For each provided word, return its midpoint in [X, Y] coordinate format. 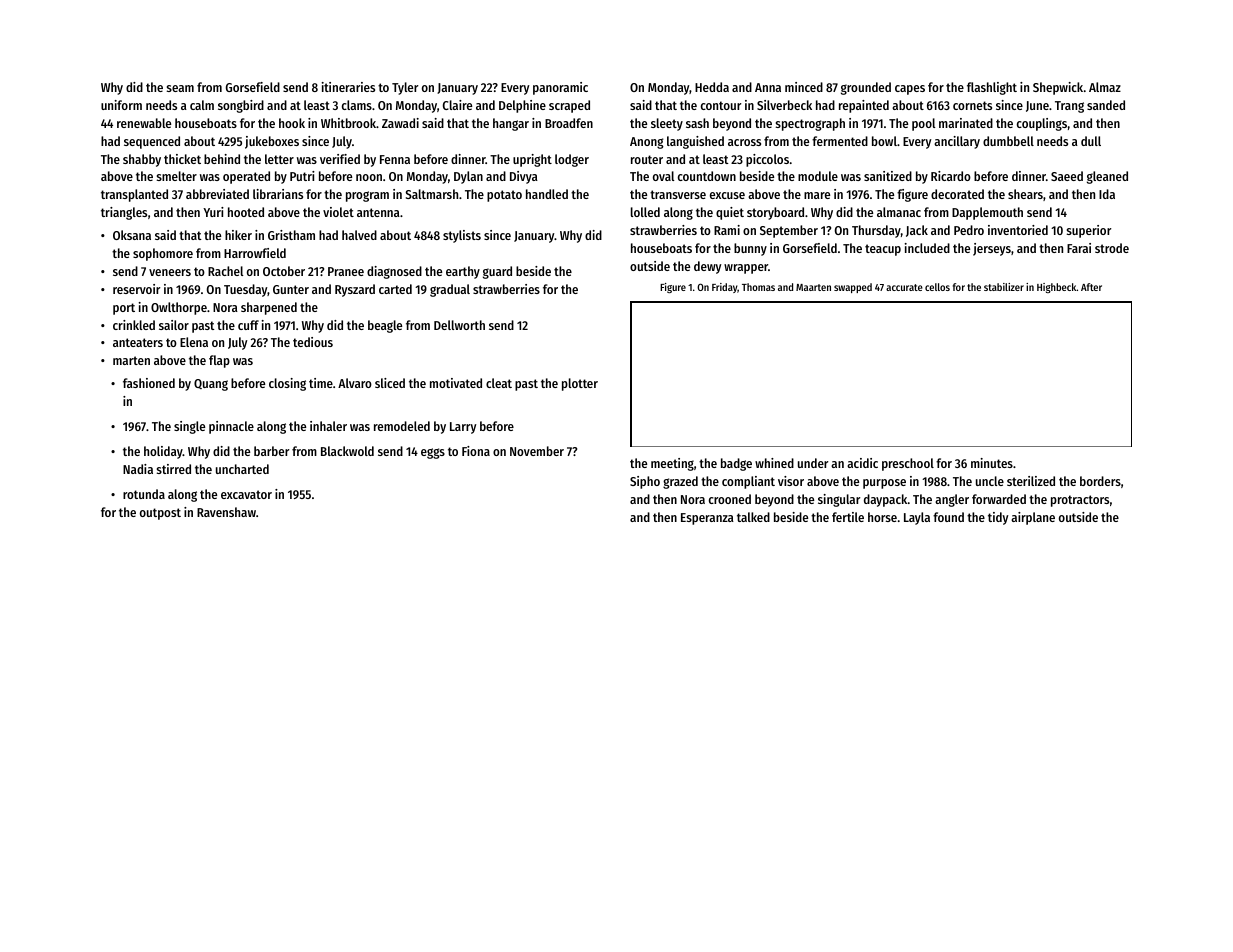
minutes [992, 463]
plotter [580, 384]
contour [721, 105]
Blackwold [347, 451]
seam [180, 88]
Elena [194, 342]
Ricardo [951, 176]
